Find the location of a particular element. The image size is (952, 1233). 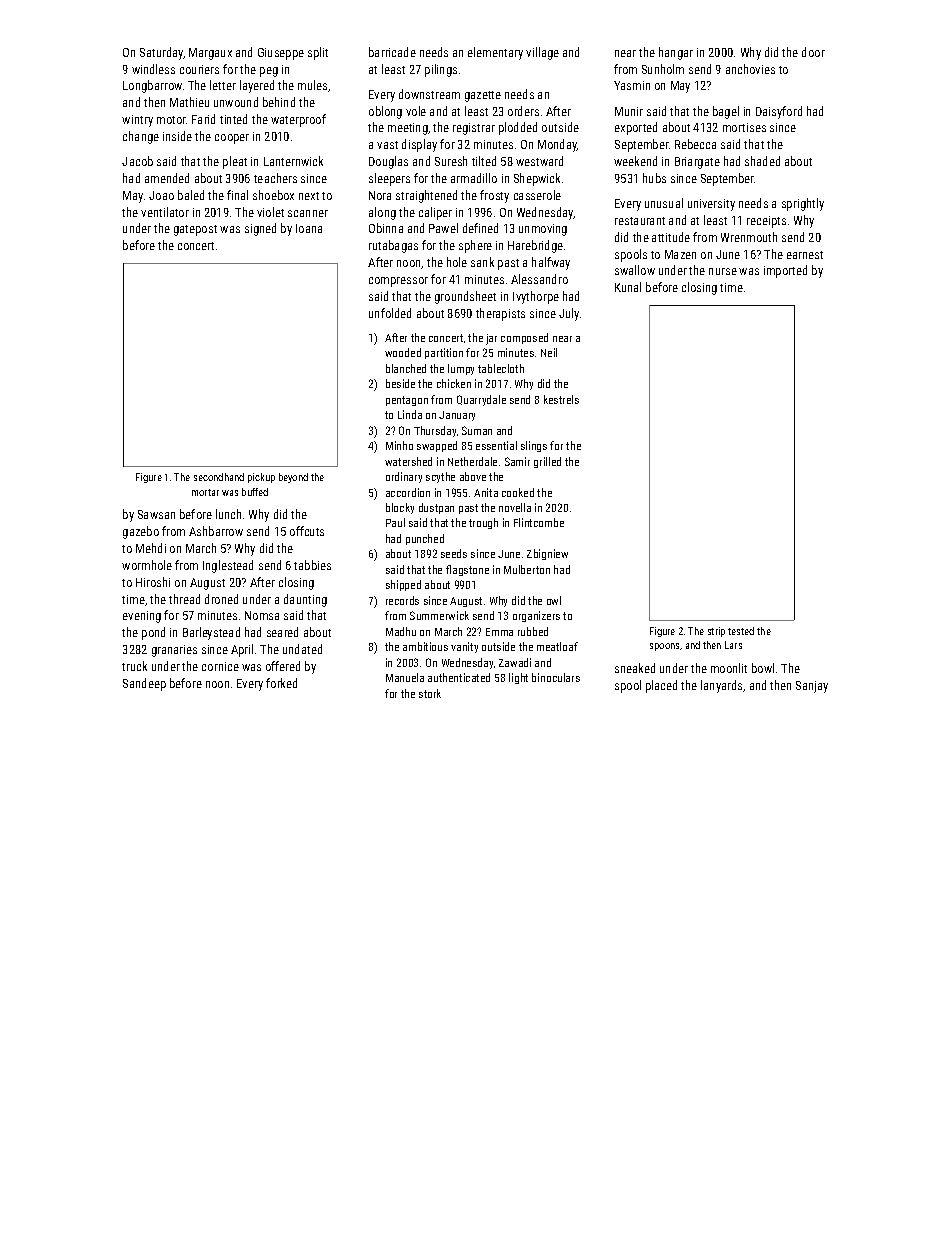

mules is located at coordinates (312, 85).
